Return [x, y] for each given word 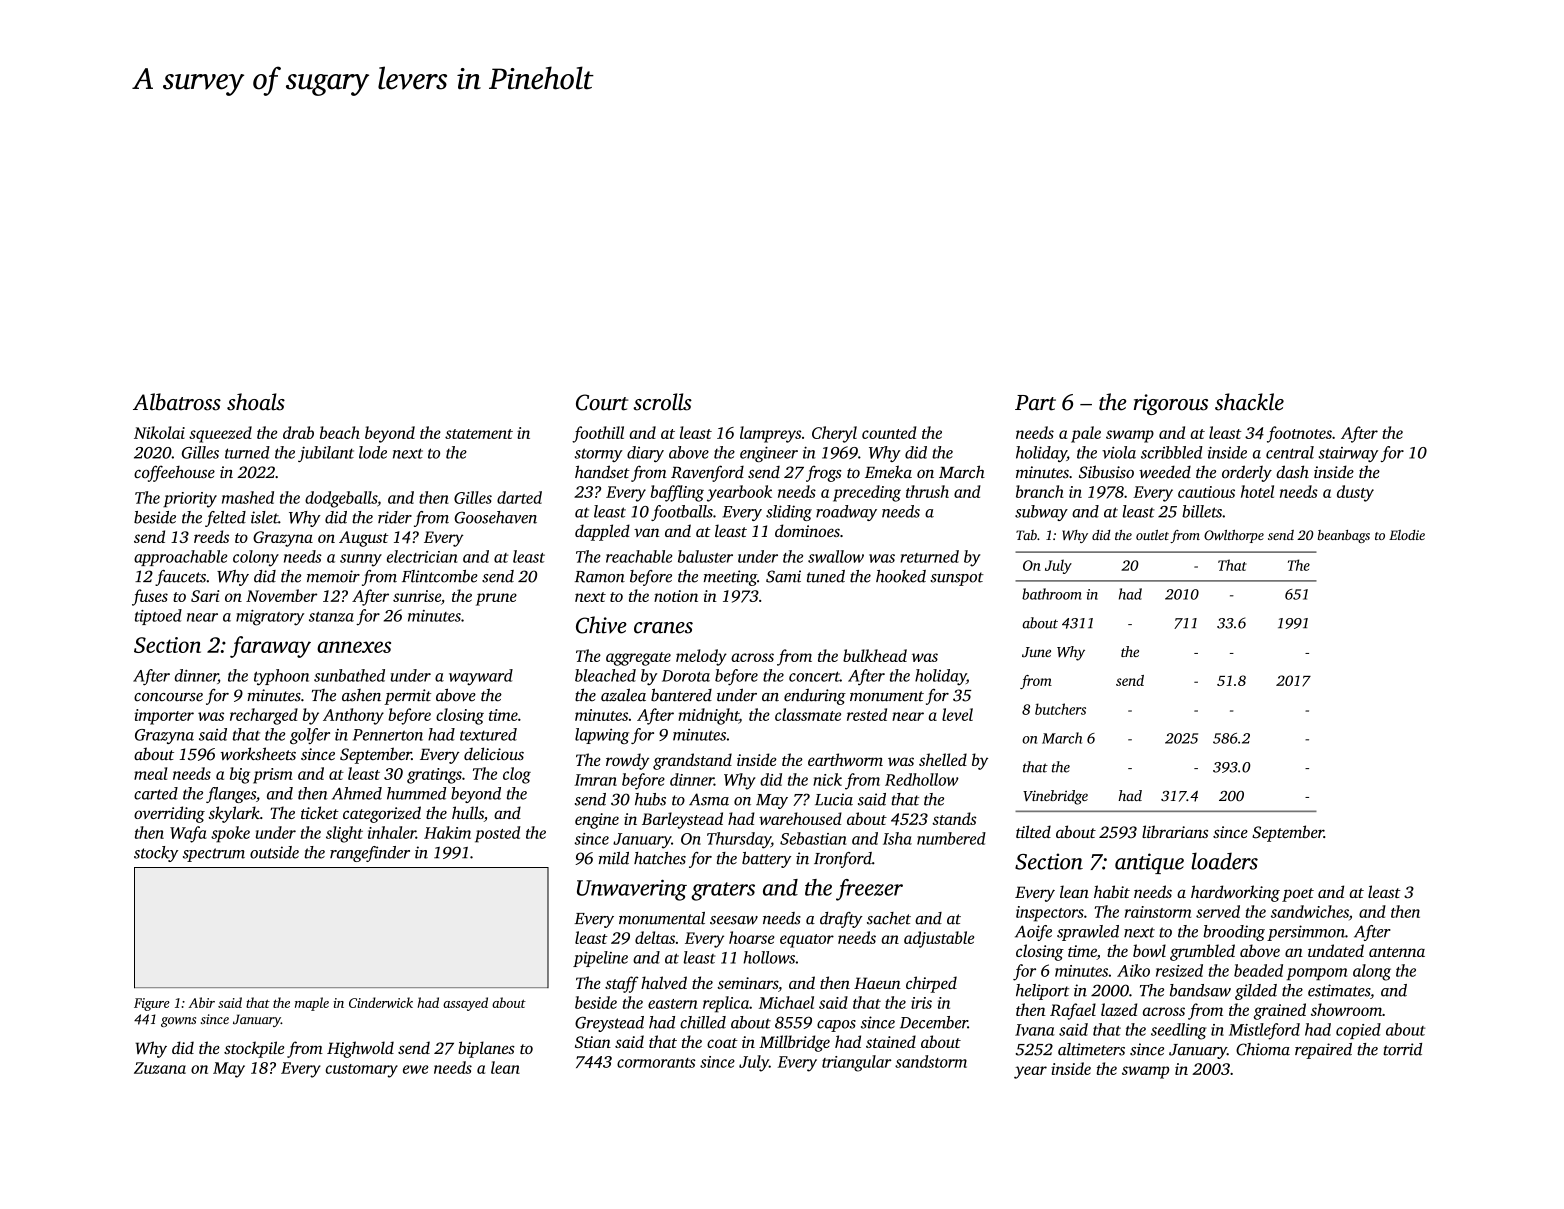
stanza [331, 616]
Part [1035, 403]
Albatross [177, 402]
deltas [655, 937]
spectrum [214, 855]
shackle [1249, 402]
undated [1336, 950]
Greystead [609, 1024]
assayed [465, 1004]
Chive [601, 625]
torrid [1402, 1049]
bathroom [1052, 594]
